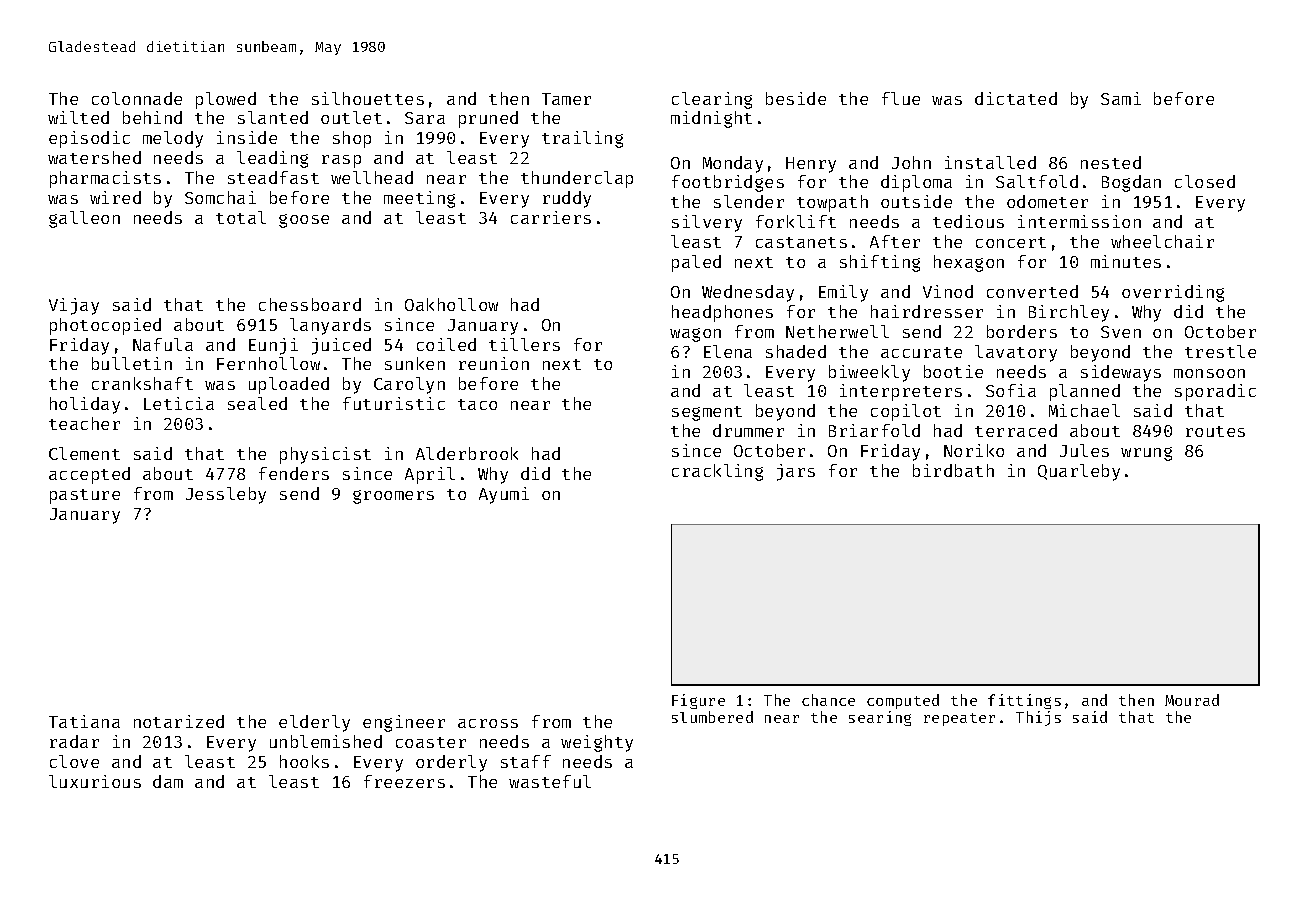 The width and height of the image is (1308, 924). Describe the element at coordinates (137, 98) in the image. I see `colonnade` at that location.
